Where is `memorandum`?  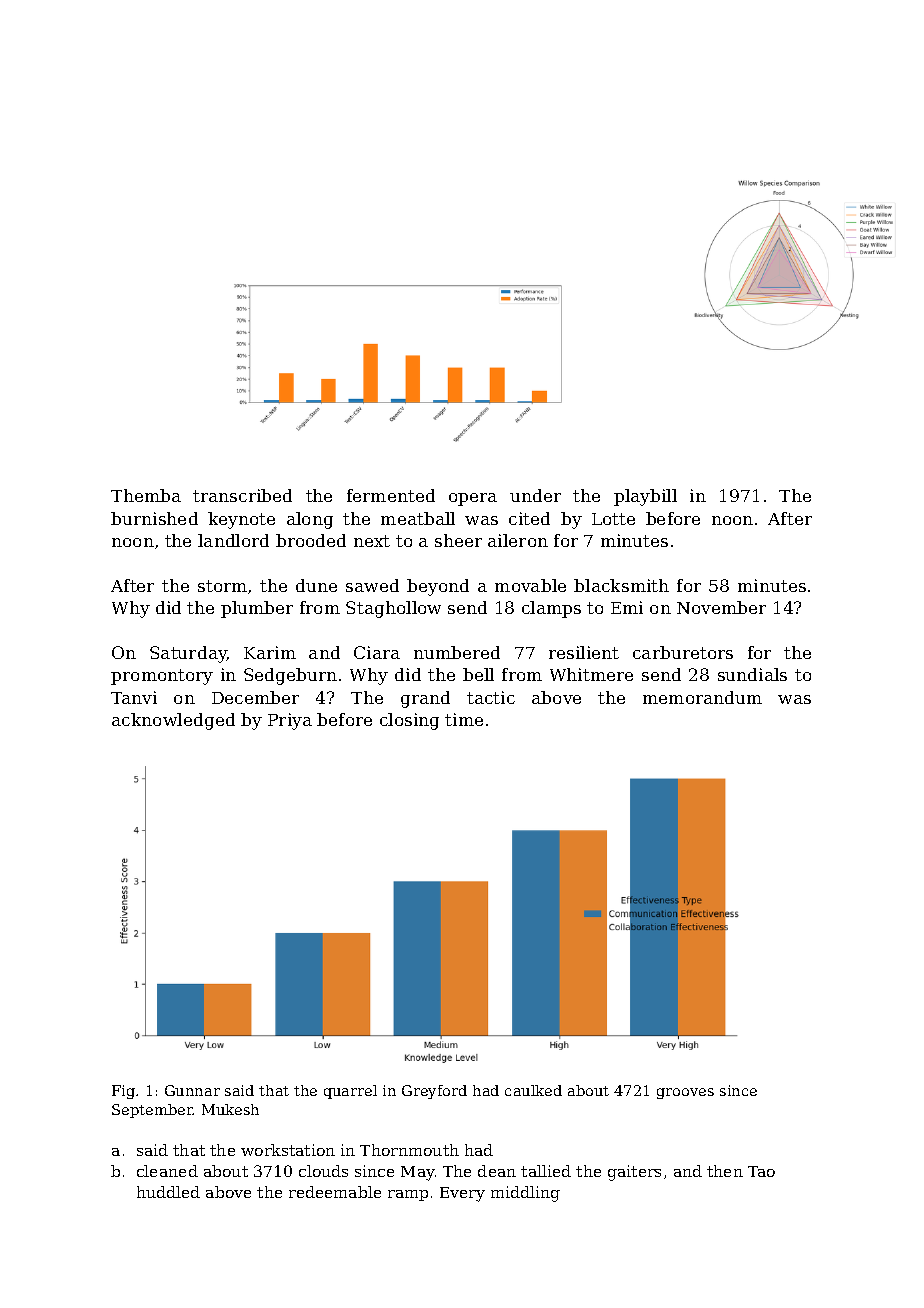
memorandum is located at coordinates (702, 697).
